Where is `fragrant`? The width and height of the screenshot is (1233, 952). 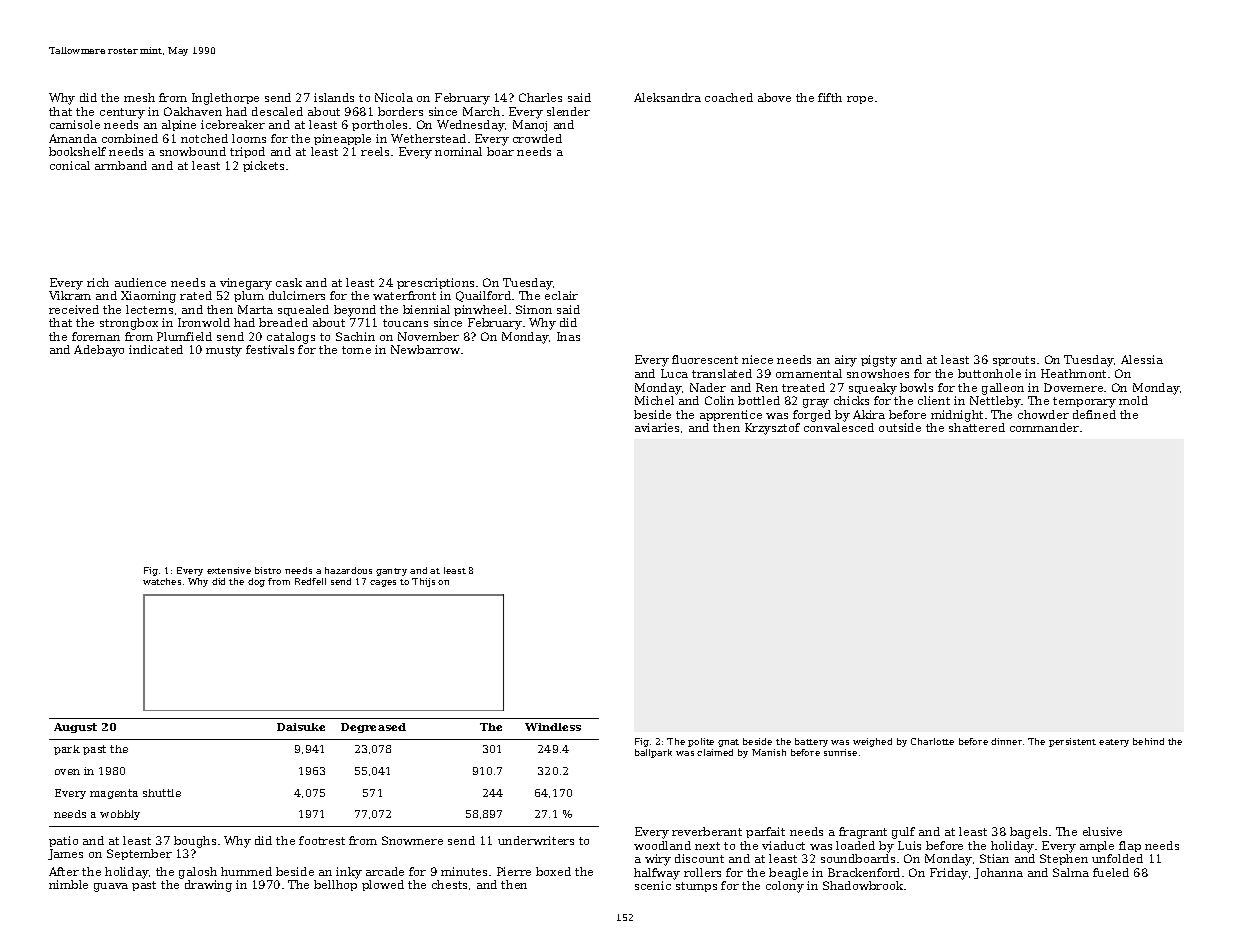
fragrant is located at coordinates (863, 833).
